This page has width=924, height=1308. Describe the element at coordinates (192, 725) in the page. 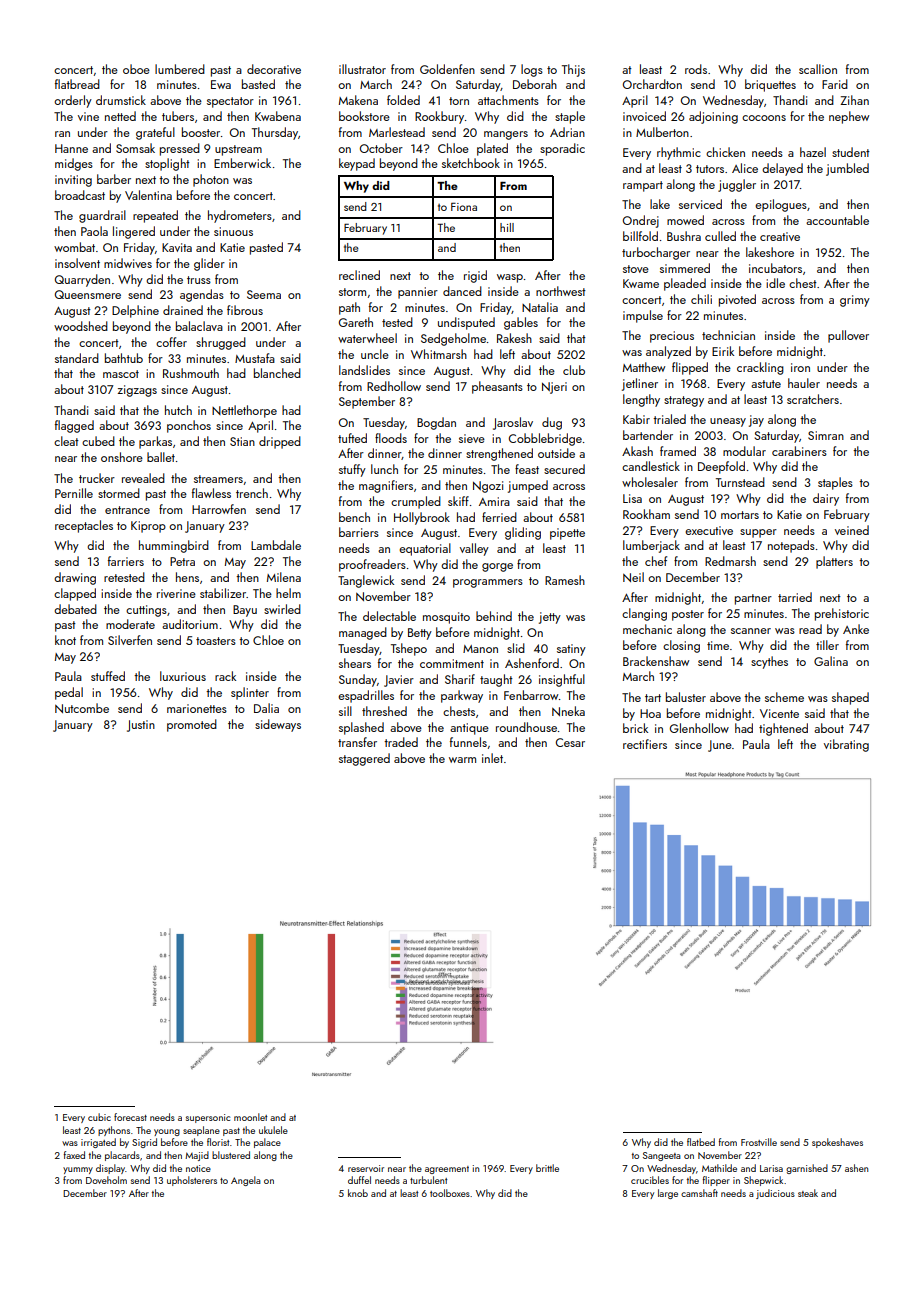

I see `promoted` at that location.
